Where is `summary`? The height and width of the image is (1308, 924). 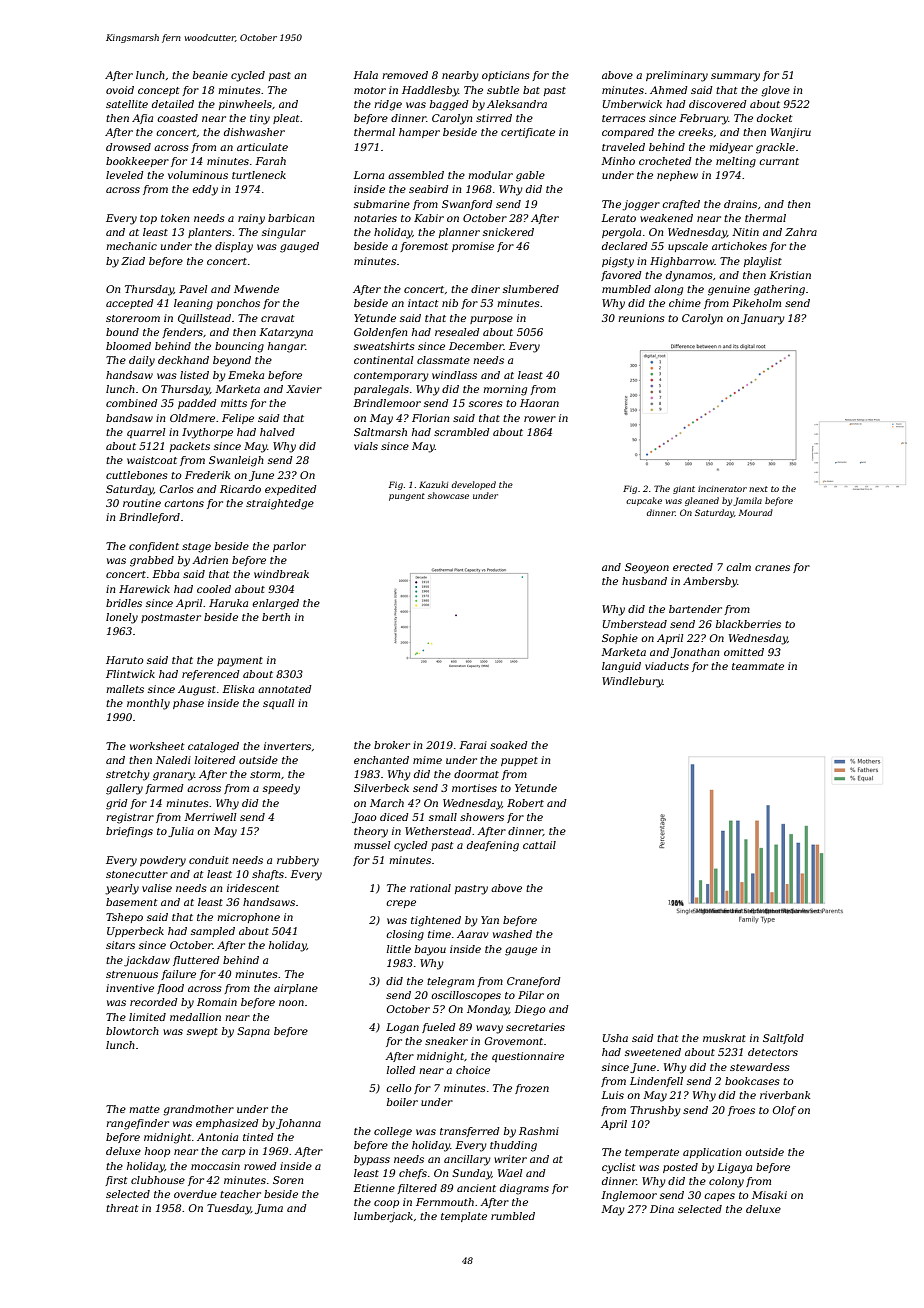
summary is located at coordinates (735, 77).
